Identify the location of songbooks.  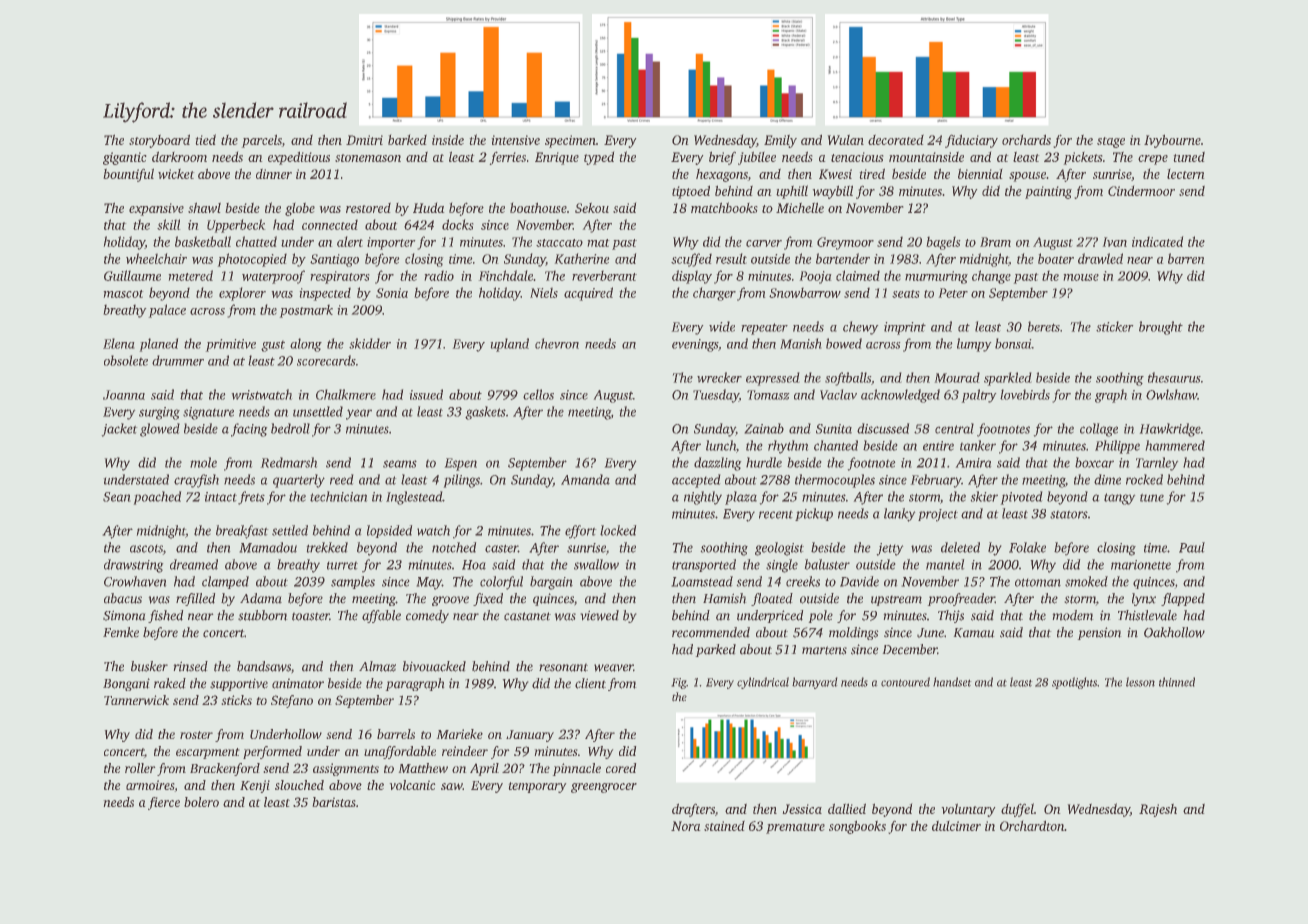
(857, 827).
